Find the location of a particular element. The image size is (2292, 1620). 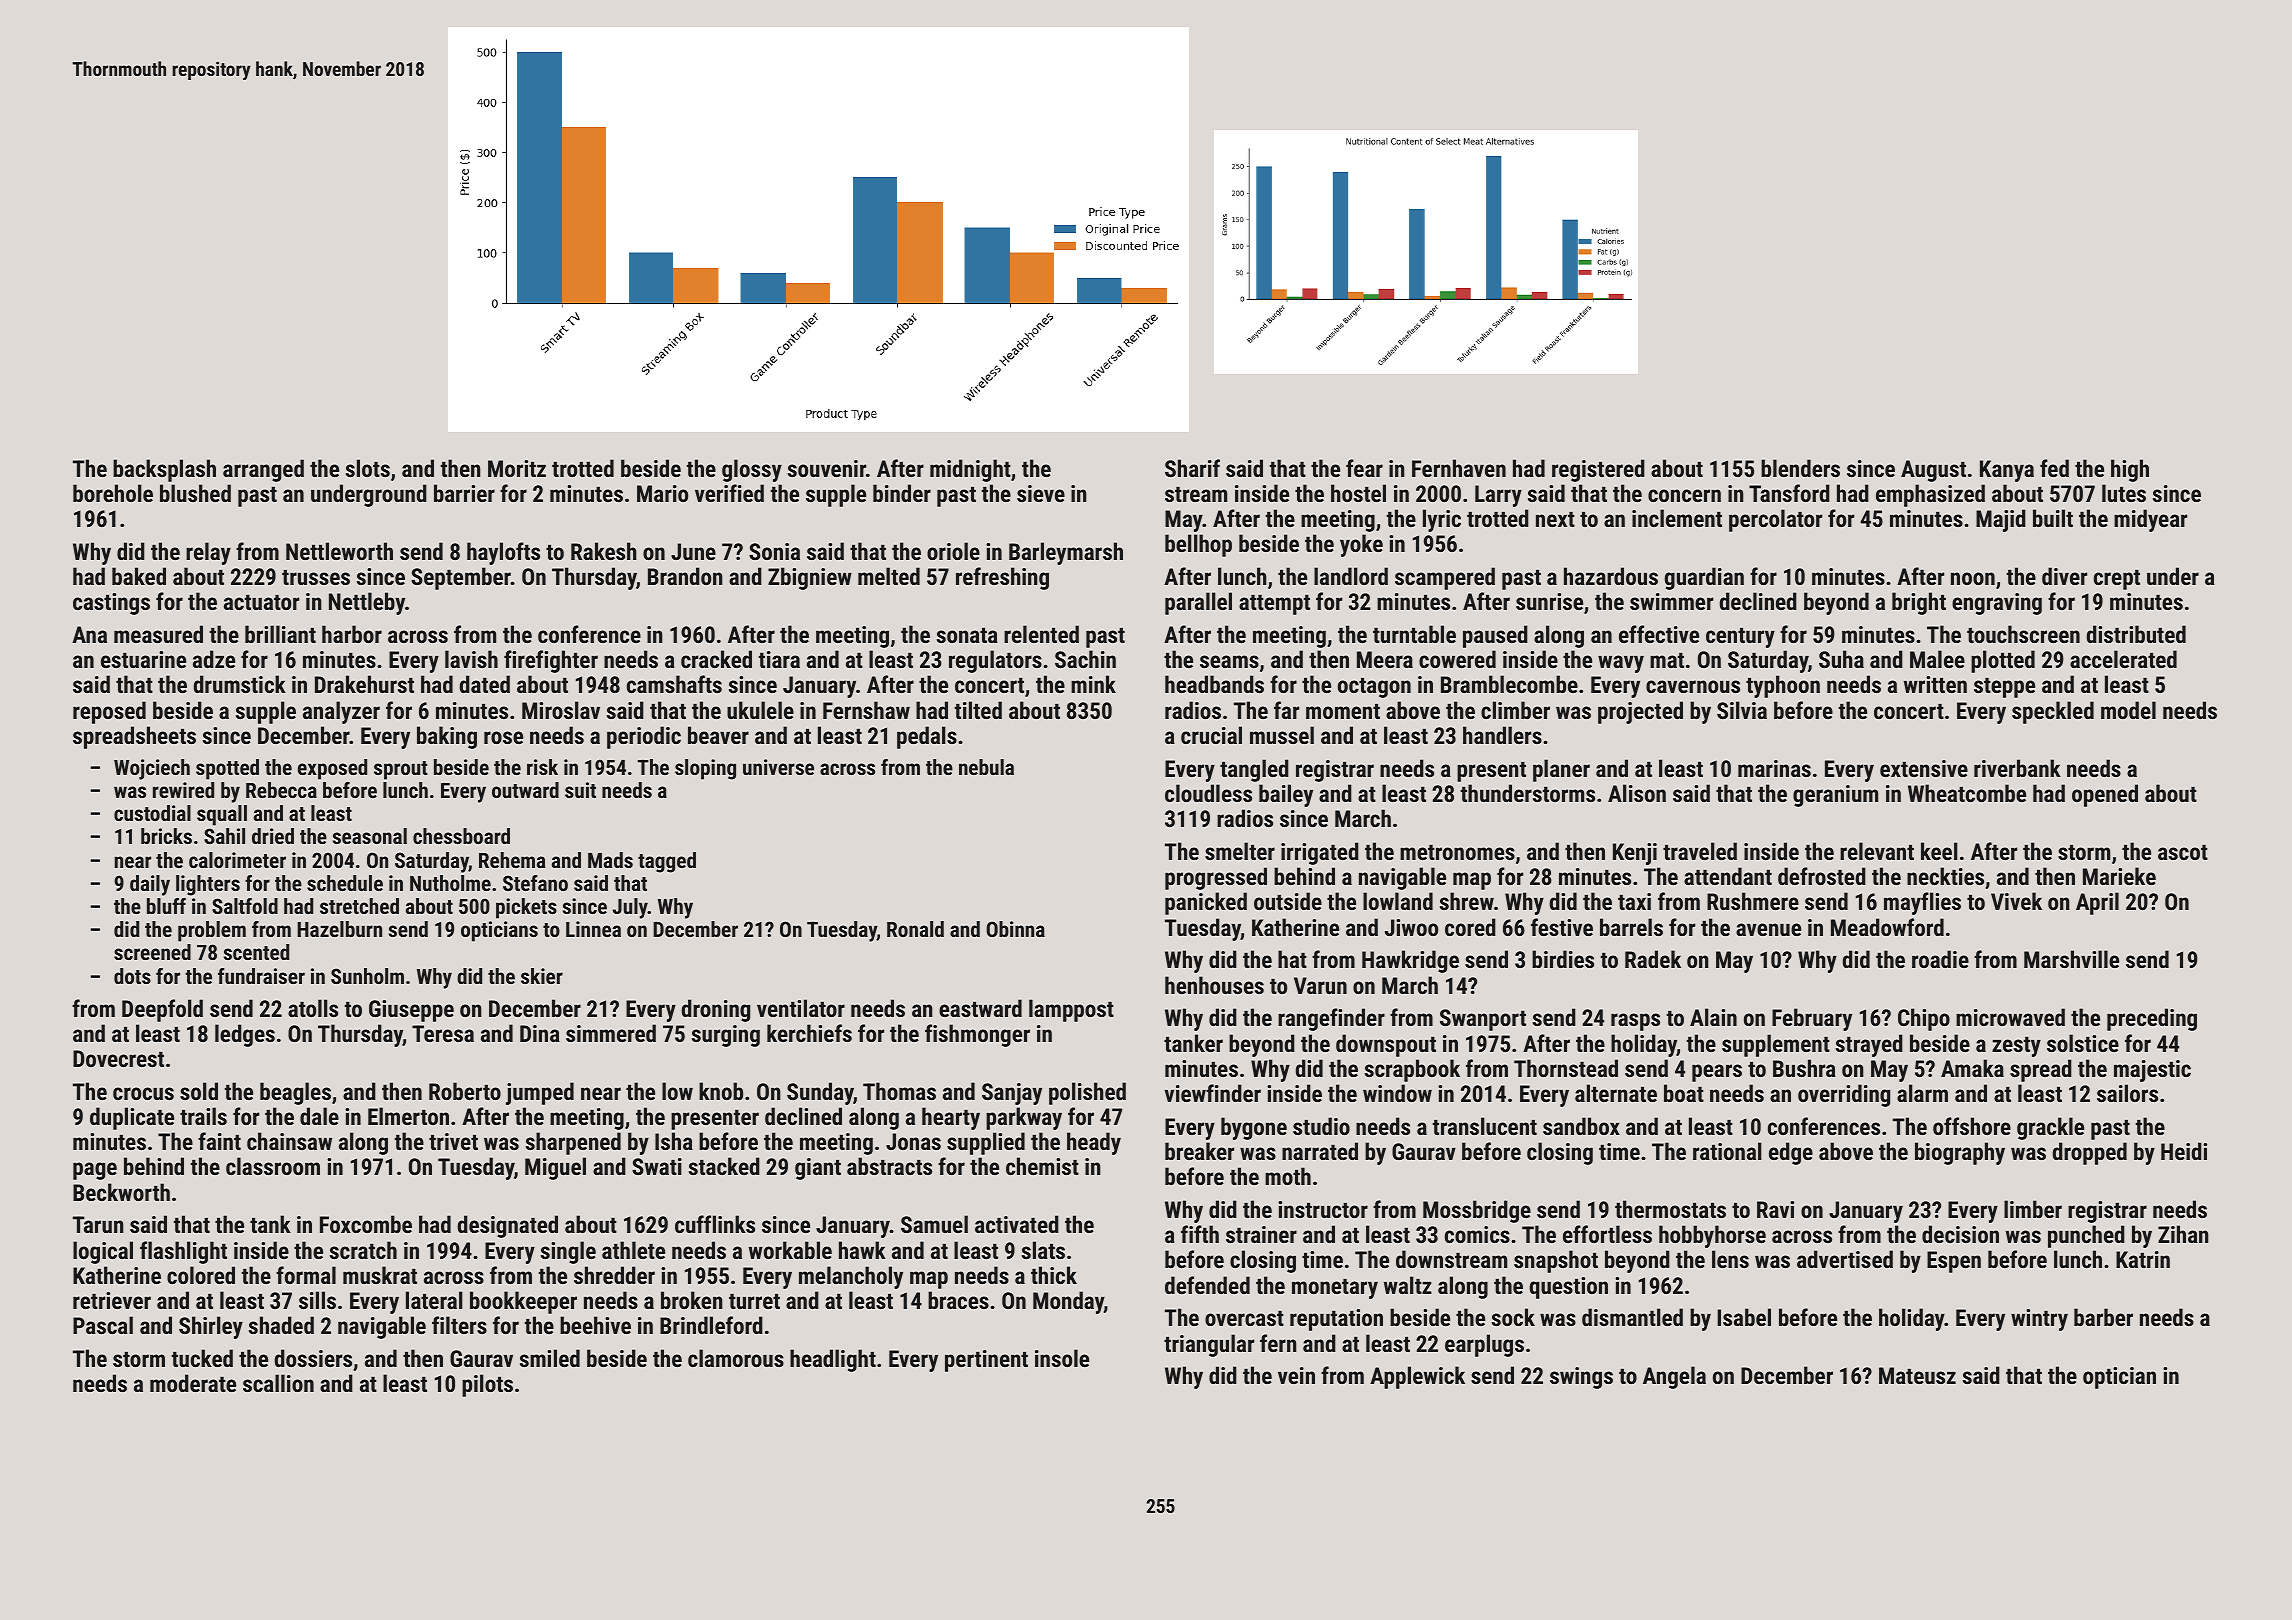

exposed is located at coordinates (332, 769).
